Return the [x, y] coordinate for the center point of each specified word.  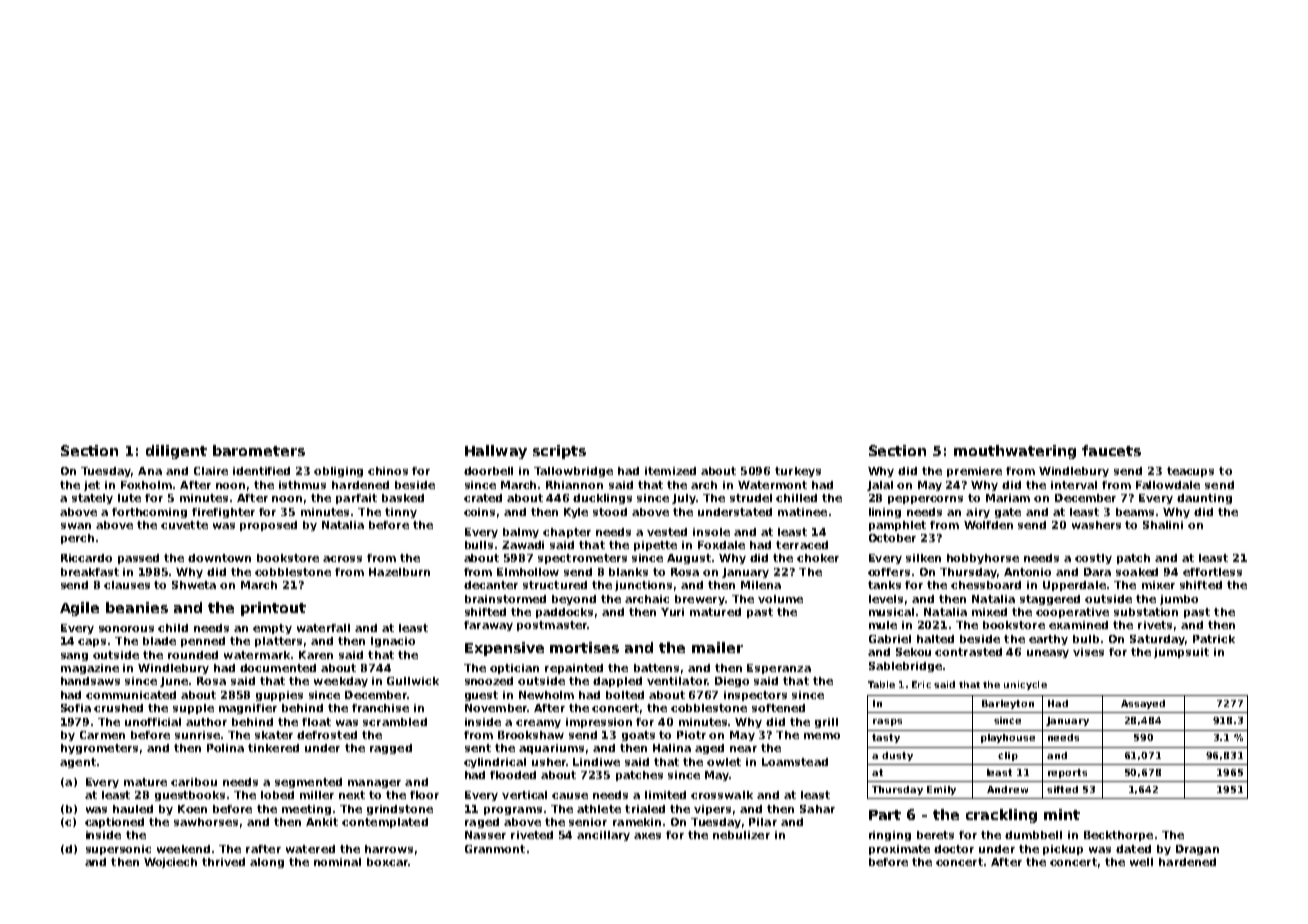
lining [885, 513]
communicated [131, 695]
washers [1096, 525]
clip [1008, 756]
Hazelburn [399, 572]
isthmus [302, 485]
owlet [724, 762]
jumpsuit [1181, 653]
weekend [183, 849]
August [689, 559]
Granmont [495, 849]
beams [1135, 512]
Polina [225, 748]
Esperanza [779, 669]
